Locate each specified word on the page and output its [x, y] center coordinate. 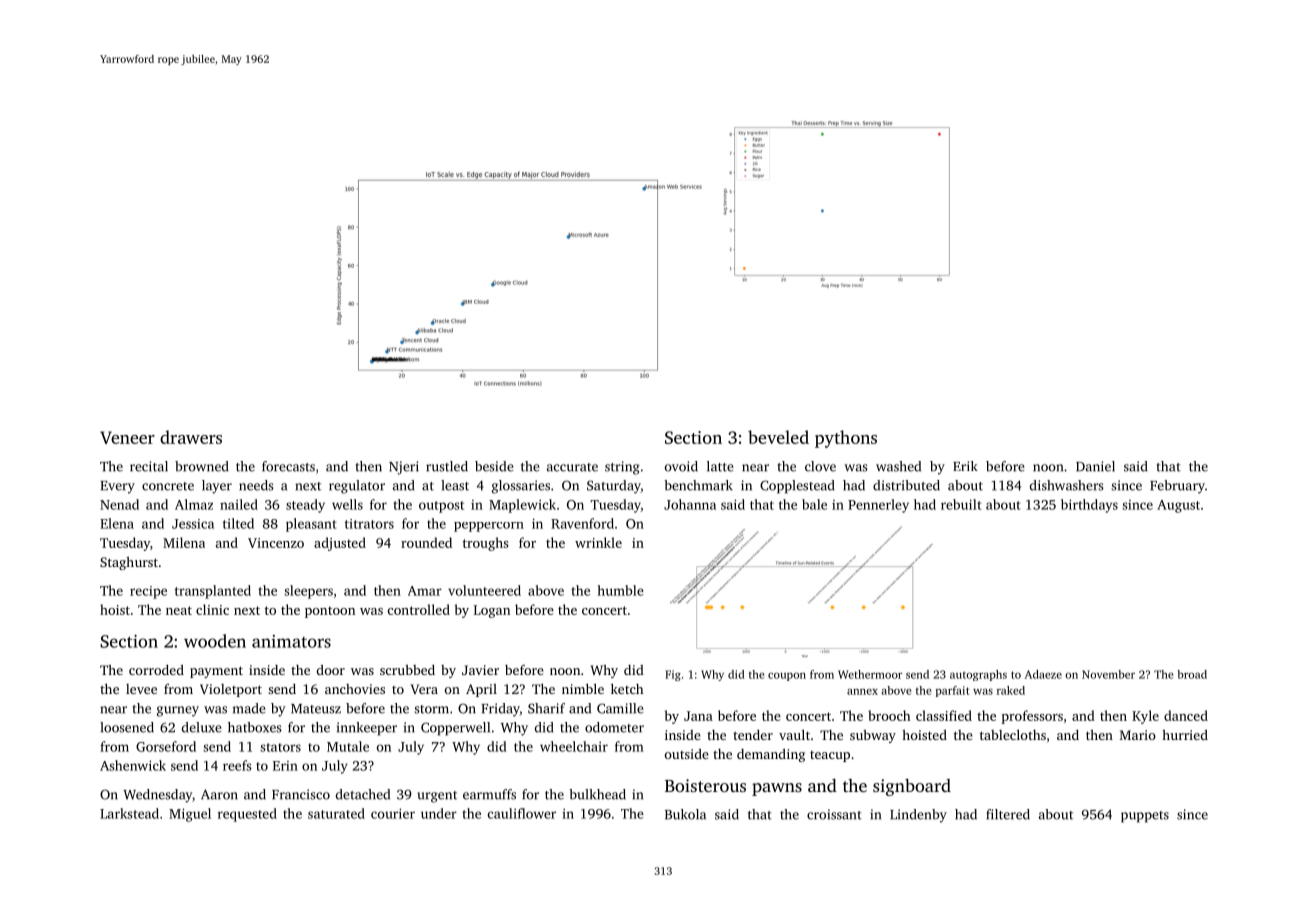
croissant [834, 814]
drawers [191, 437]
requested [247, 815]
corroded [156, 670]
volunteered [484, 590]
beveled [778, 437]
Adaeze [1043, 674]
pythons [846, 439]
